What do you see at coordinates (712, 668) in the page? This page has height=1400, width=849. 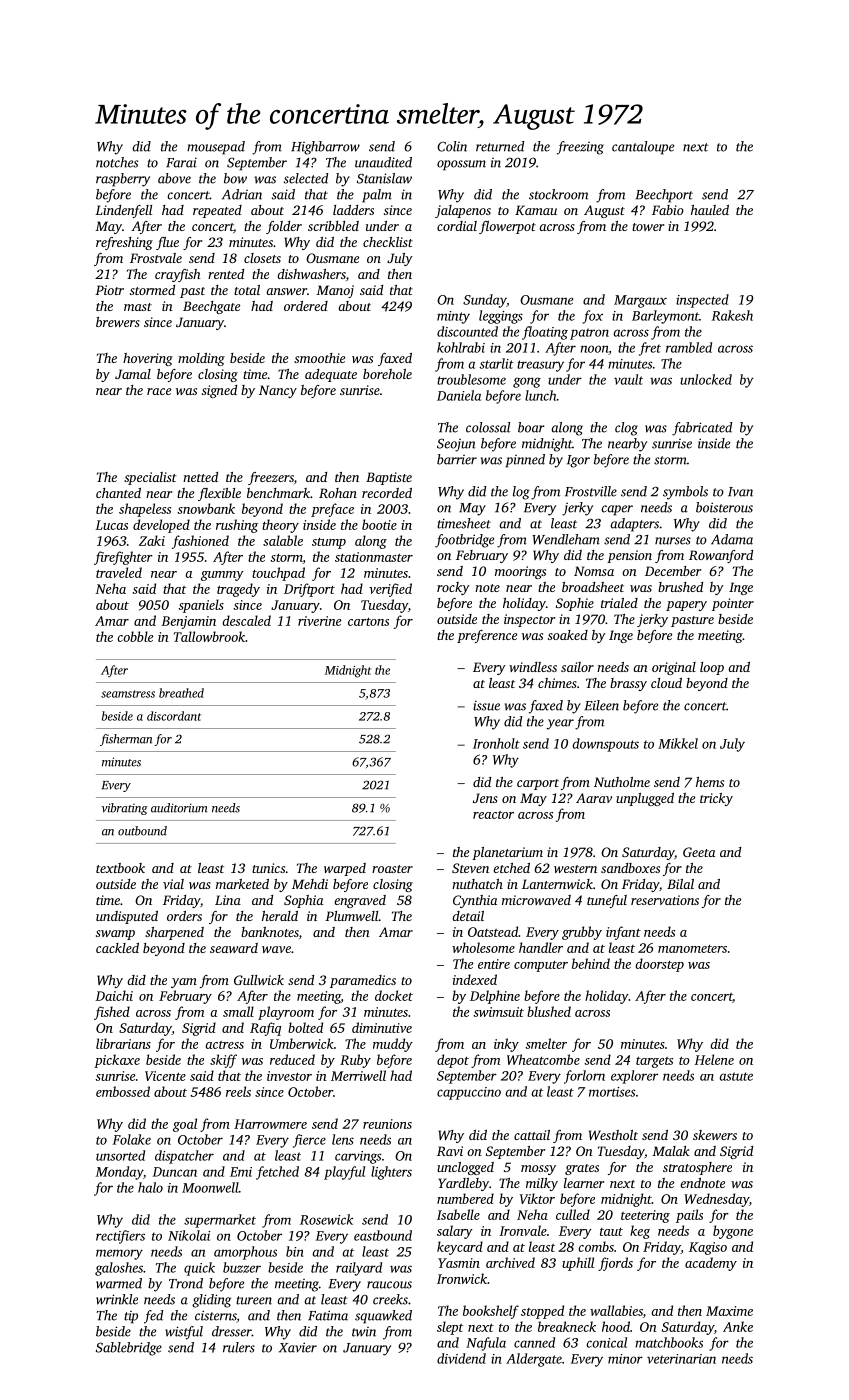 I see `loop` at bounding box center [712, 668].
